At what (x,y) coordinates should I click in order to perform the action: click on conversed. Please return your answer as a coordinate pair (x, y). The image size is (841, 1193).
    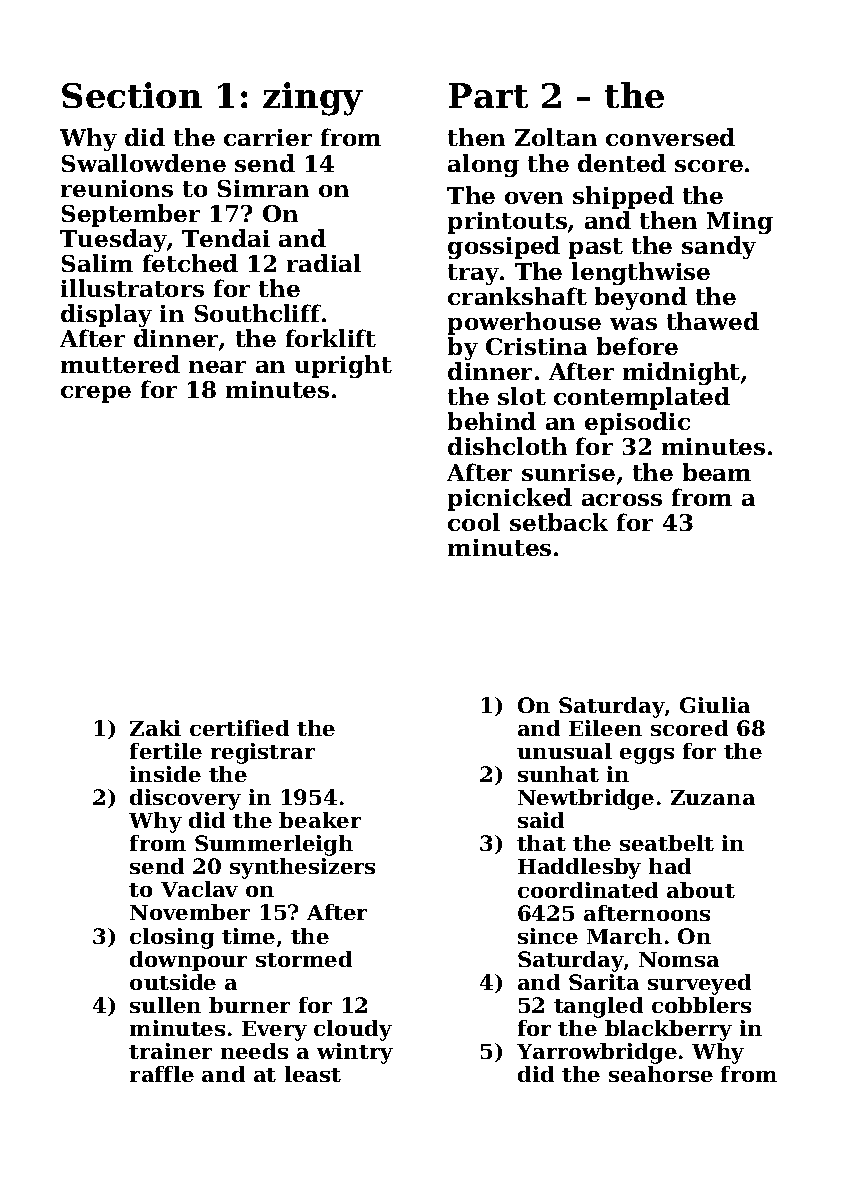
    Looking at the image, I should click on (670, 137).
